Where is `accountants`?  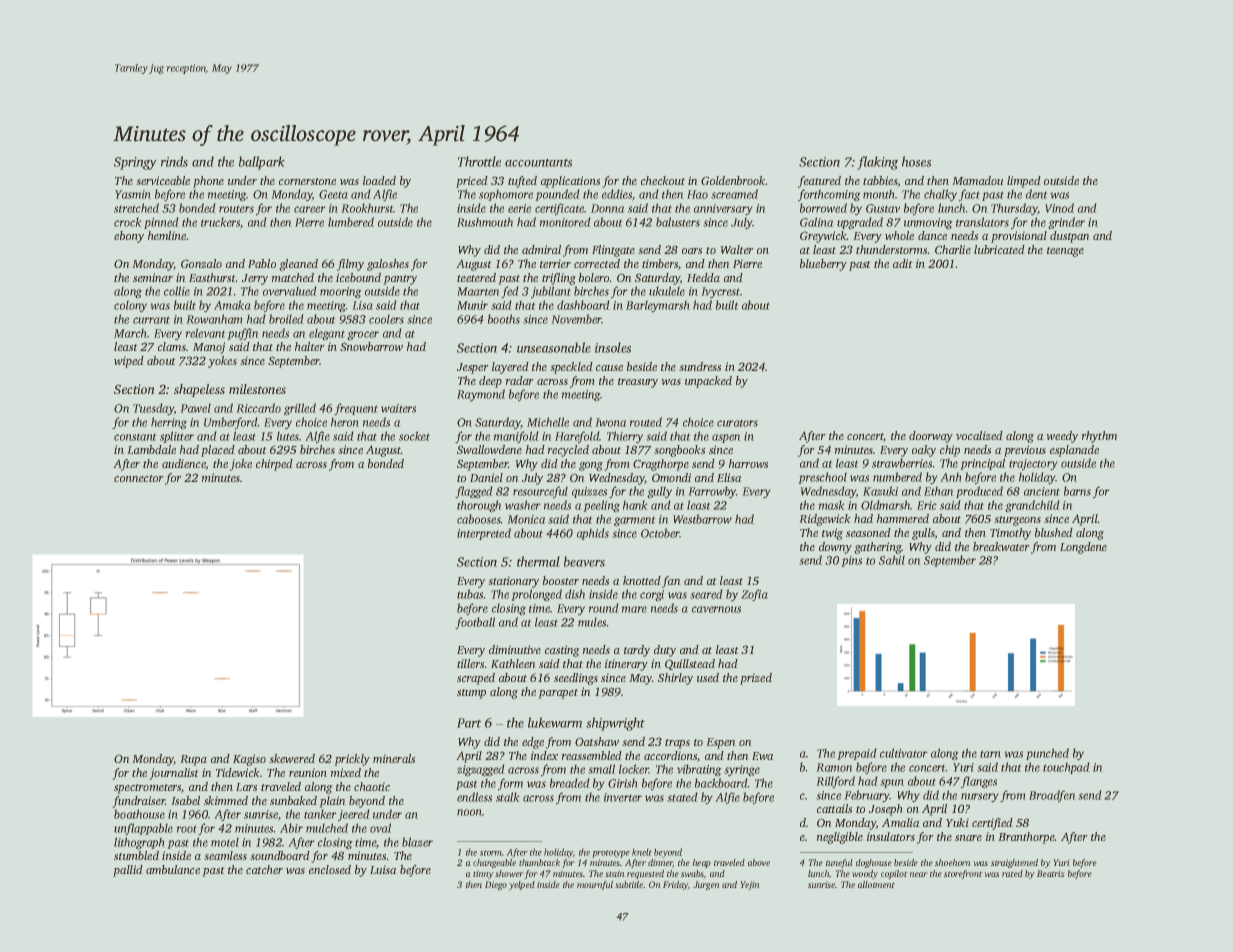
accountants is located at coordinates (538, 163).
